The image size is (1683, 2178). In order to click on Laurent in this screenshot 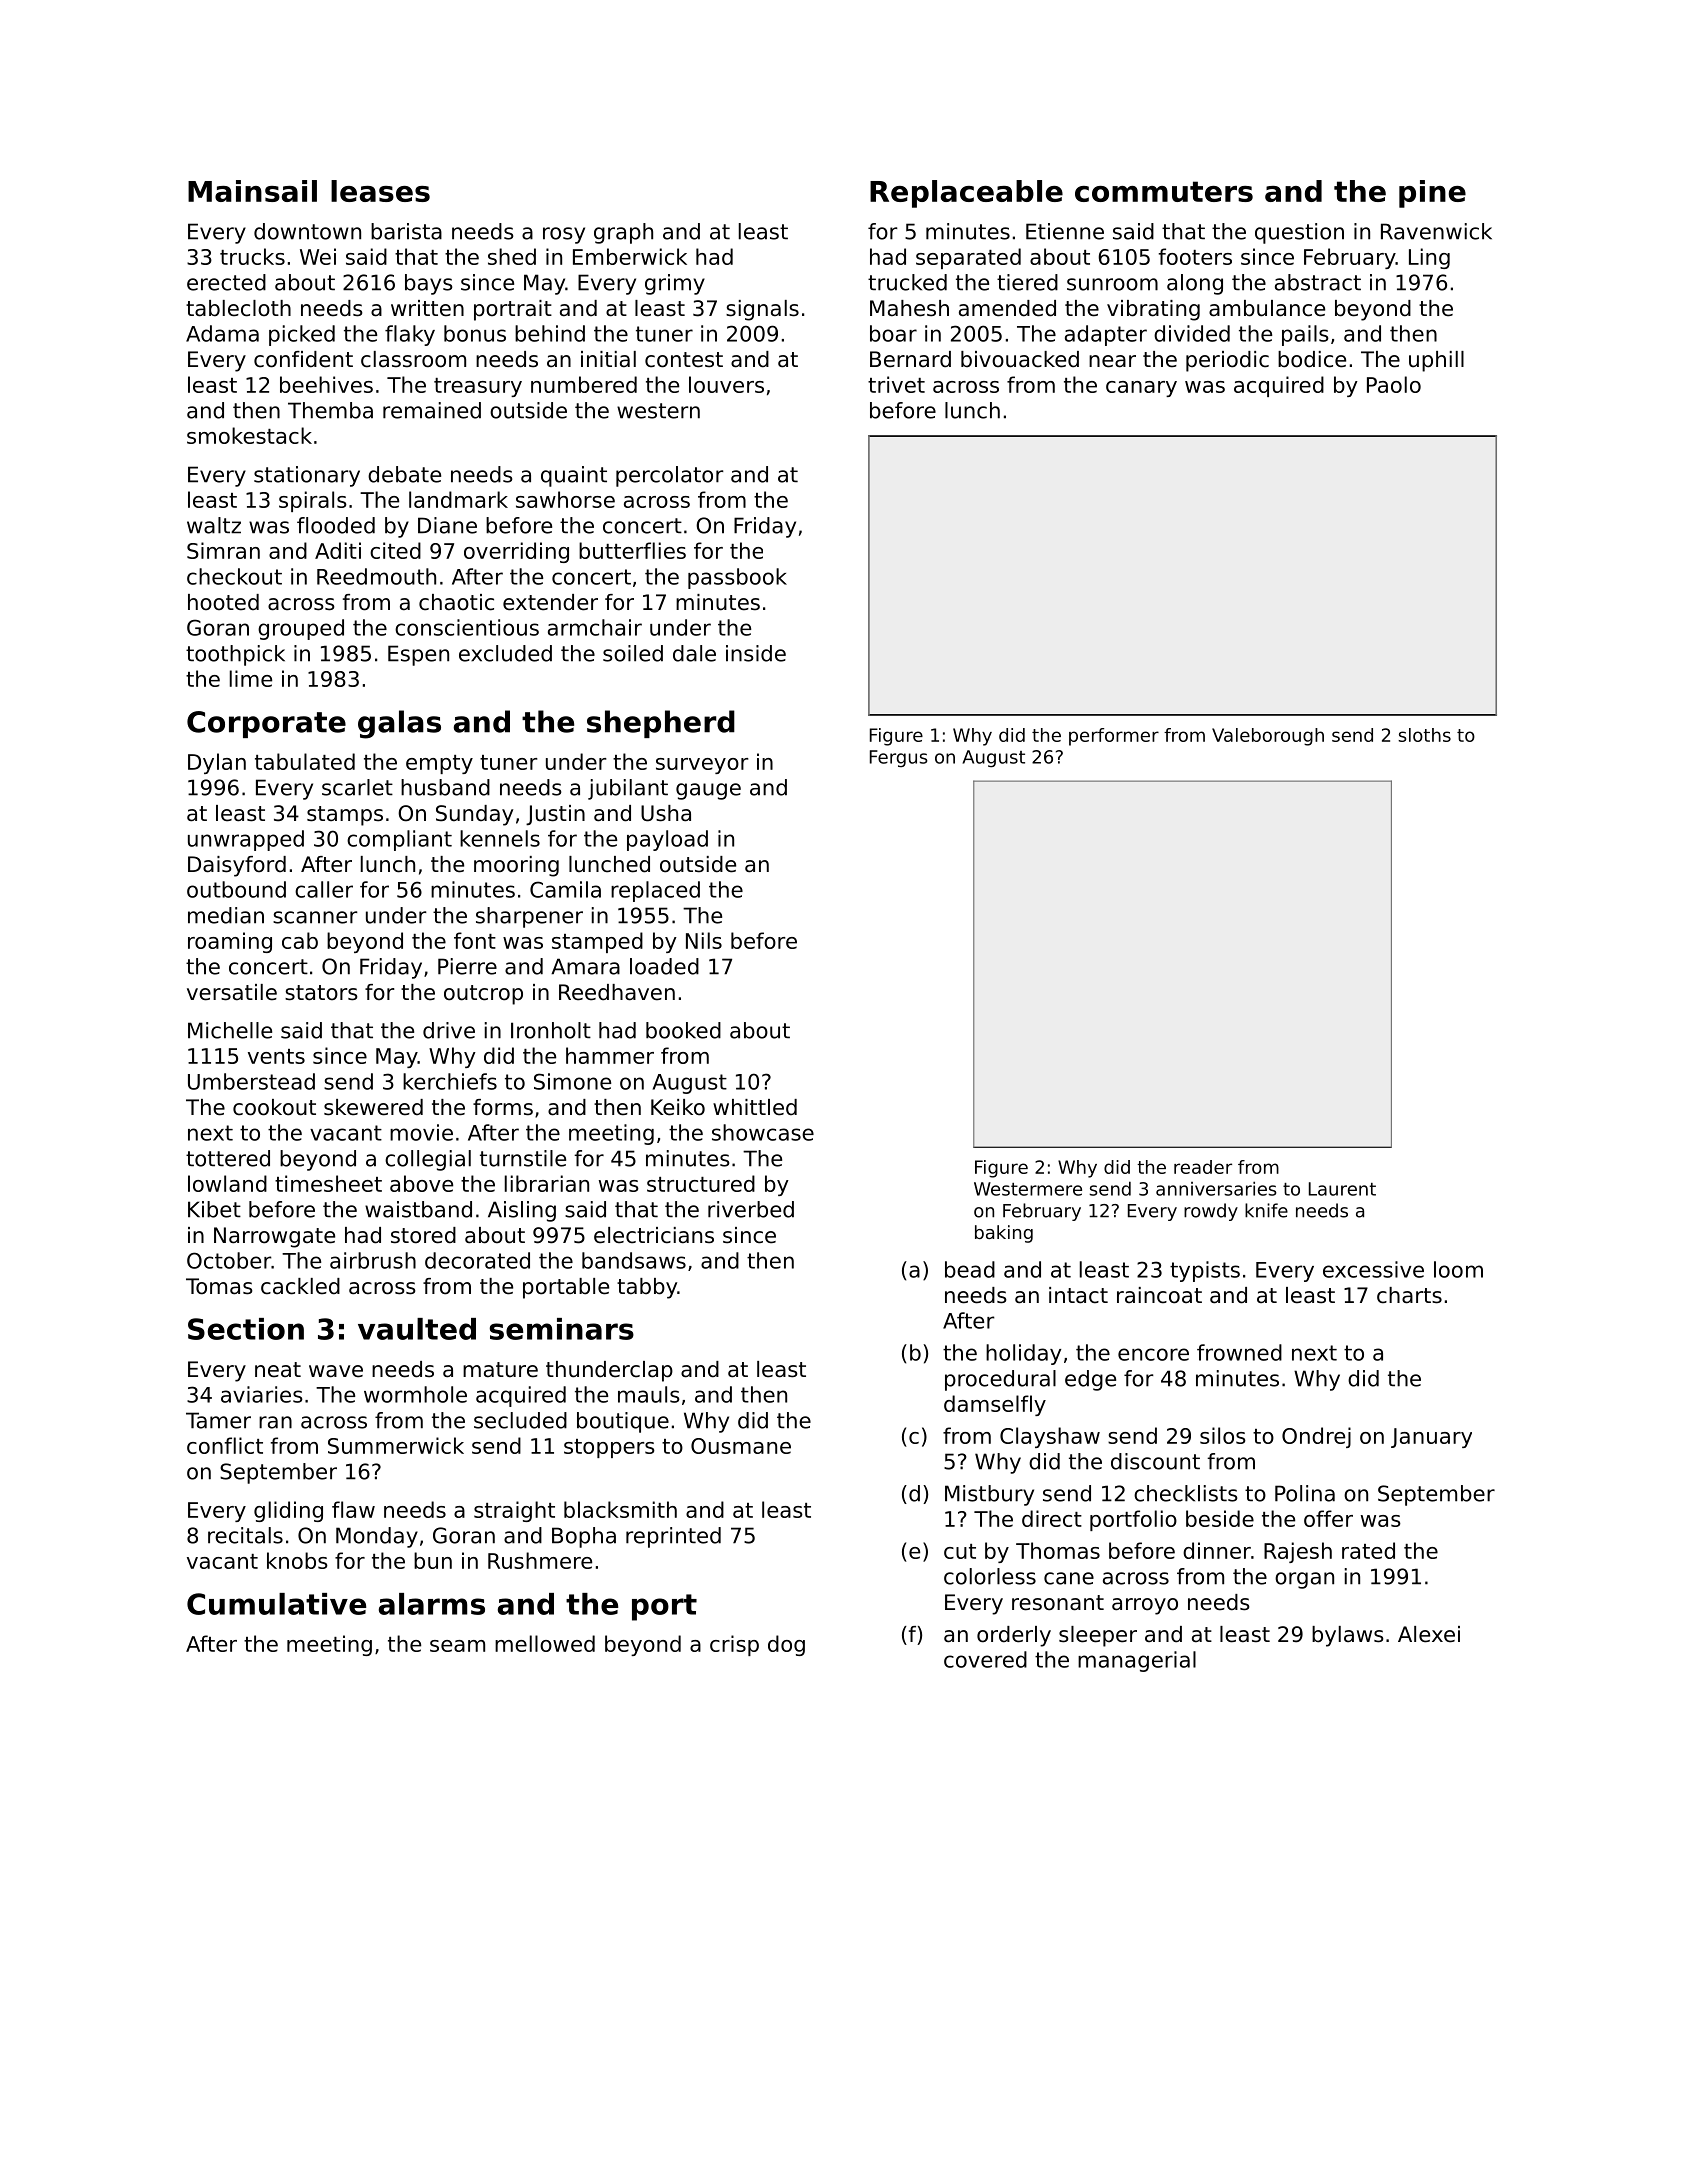, I will do `click(1342, 1189)`.
